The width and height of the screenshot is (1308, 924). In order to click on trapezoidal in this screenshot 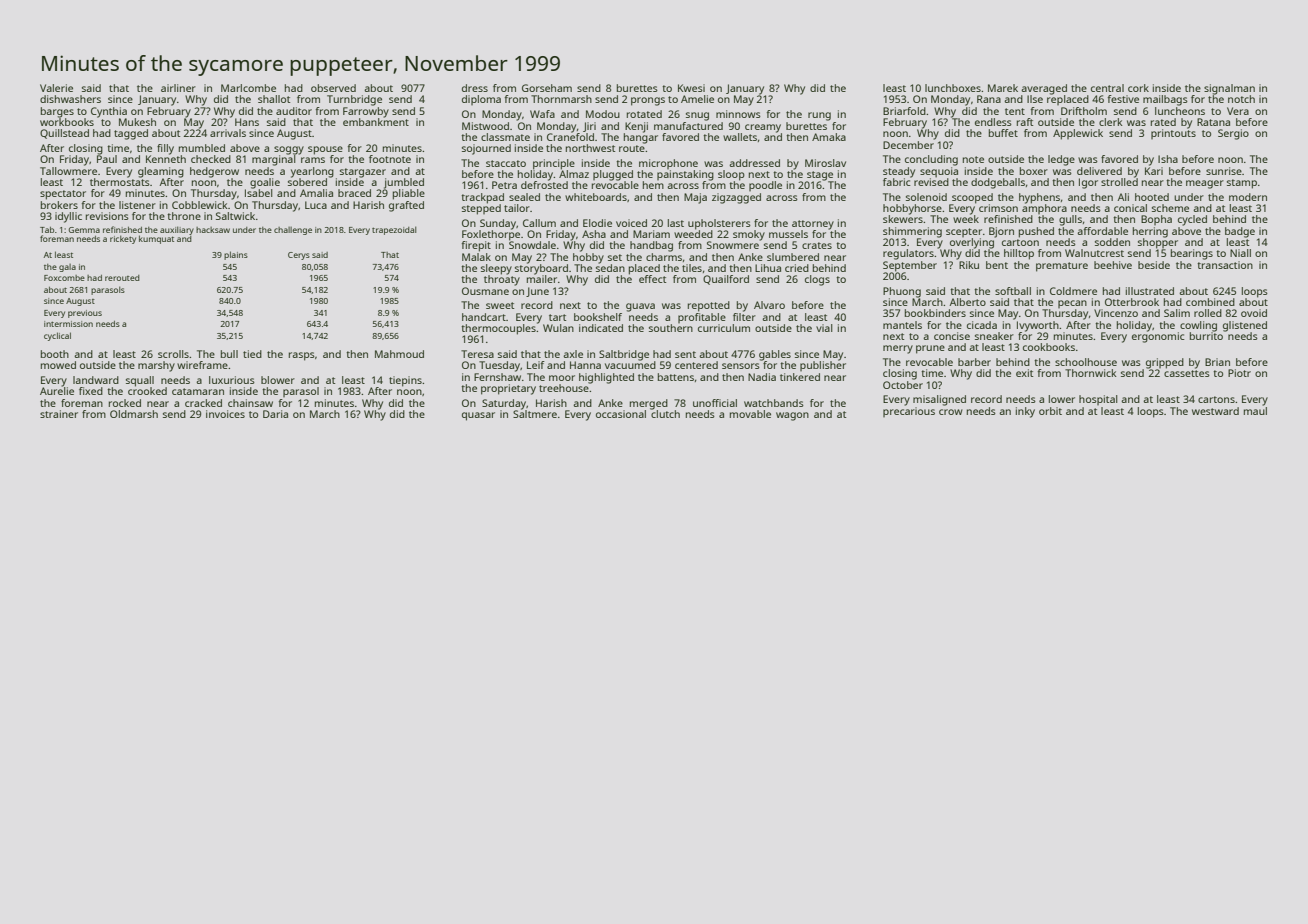, I will do `click(394, 230)`.
